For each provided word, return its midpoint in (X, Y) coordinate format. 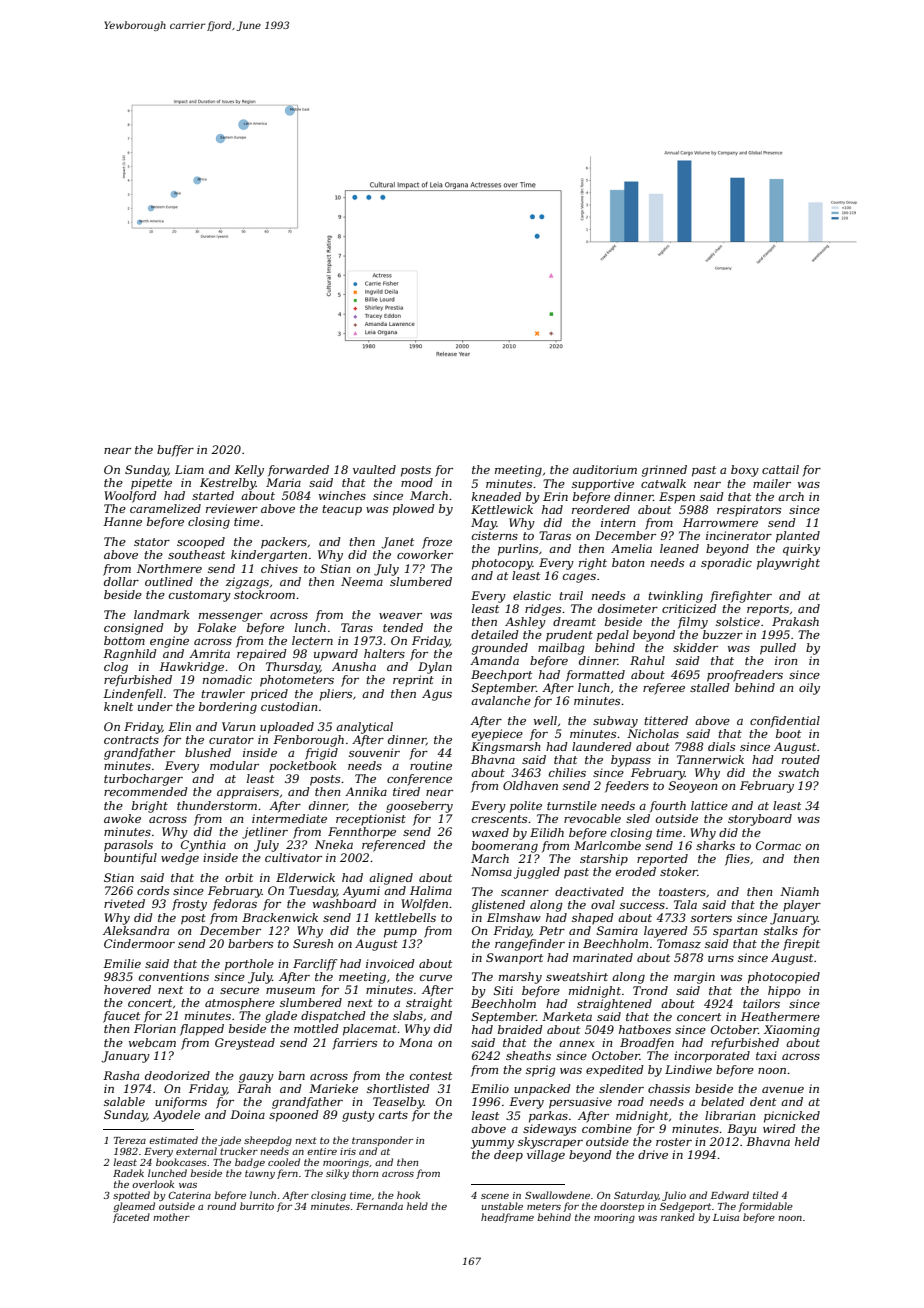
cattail (780, 469)
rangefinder (530, 945)
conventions (174, 976)
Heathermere (780, 1016)
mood (417, 482)
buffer (175, 451)
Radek (128, 1173)
